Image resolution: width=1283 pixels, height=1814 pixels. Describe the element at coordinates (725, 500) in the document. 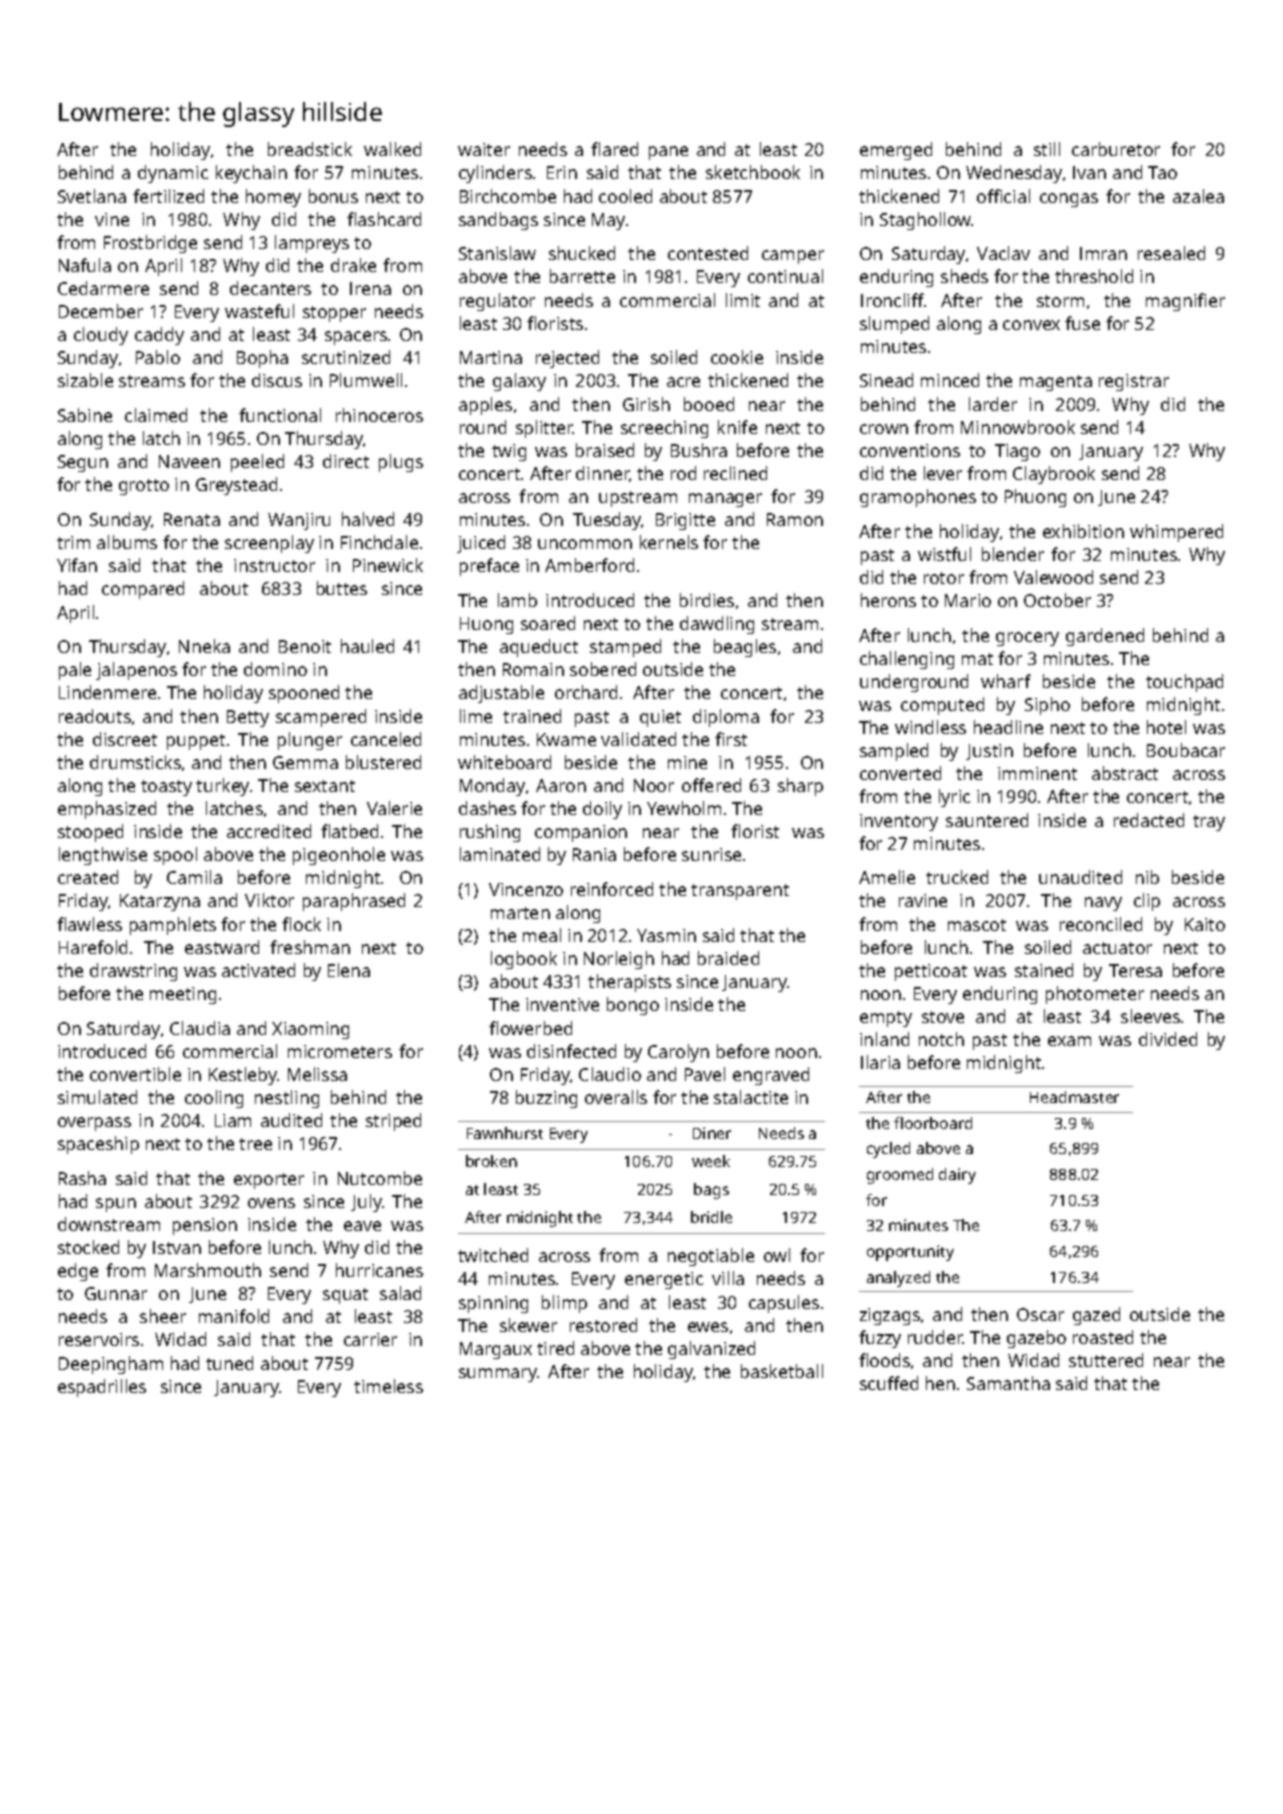

I see `manager` at that location.
